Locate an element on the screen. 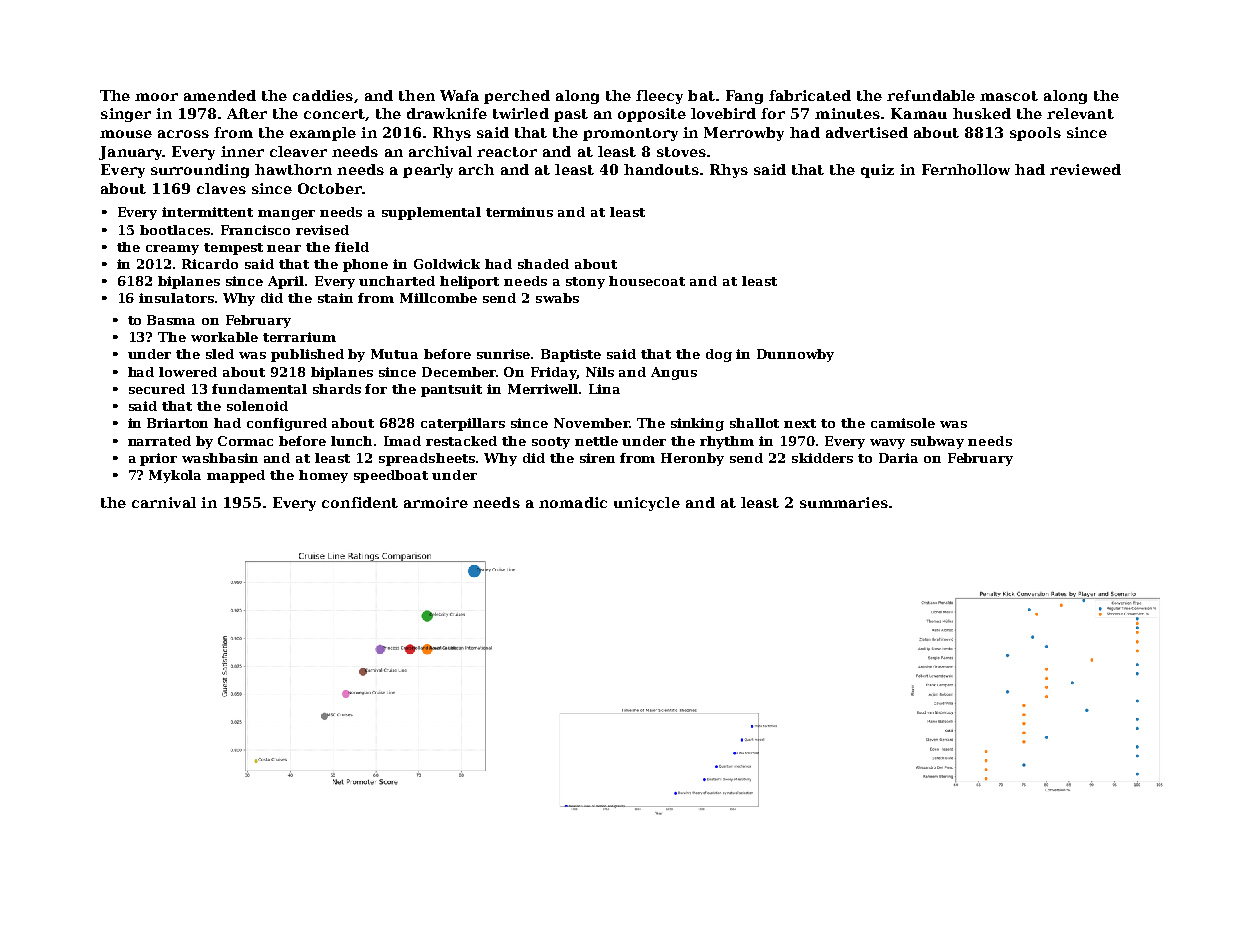 This screenshot has width=1233, height=952. Baptiste is located at coordinates (571, 355).
